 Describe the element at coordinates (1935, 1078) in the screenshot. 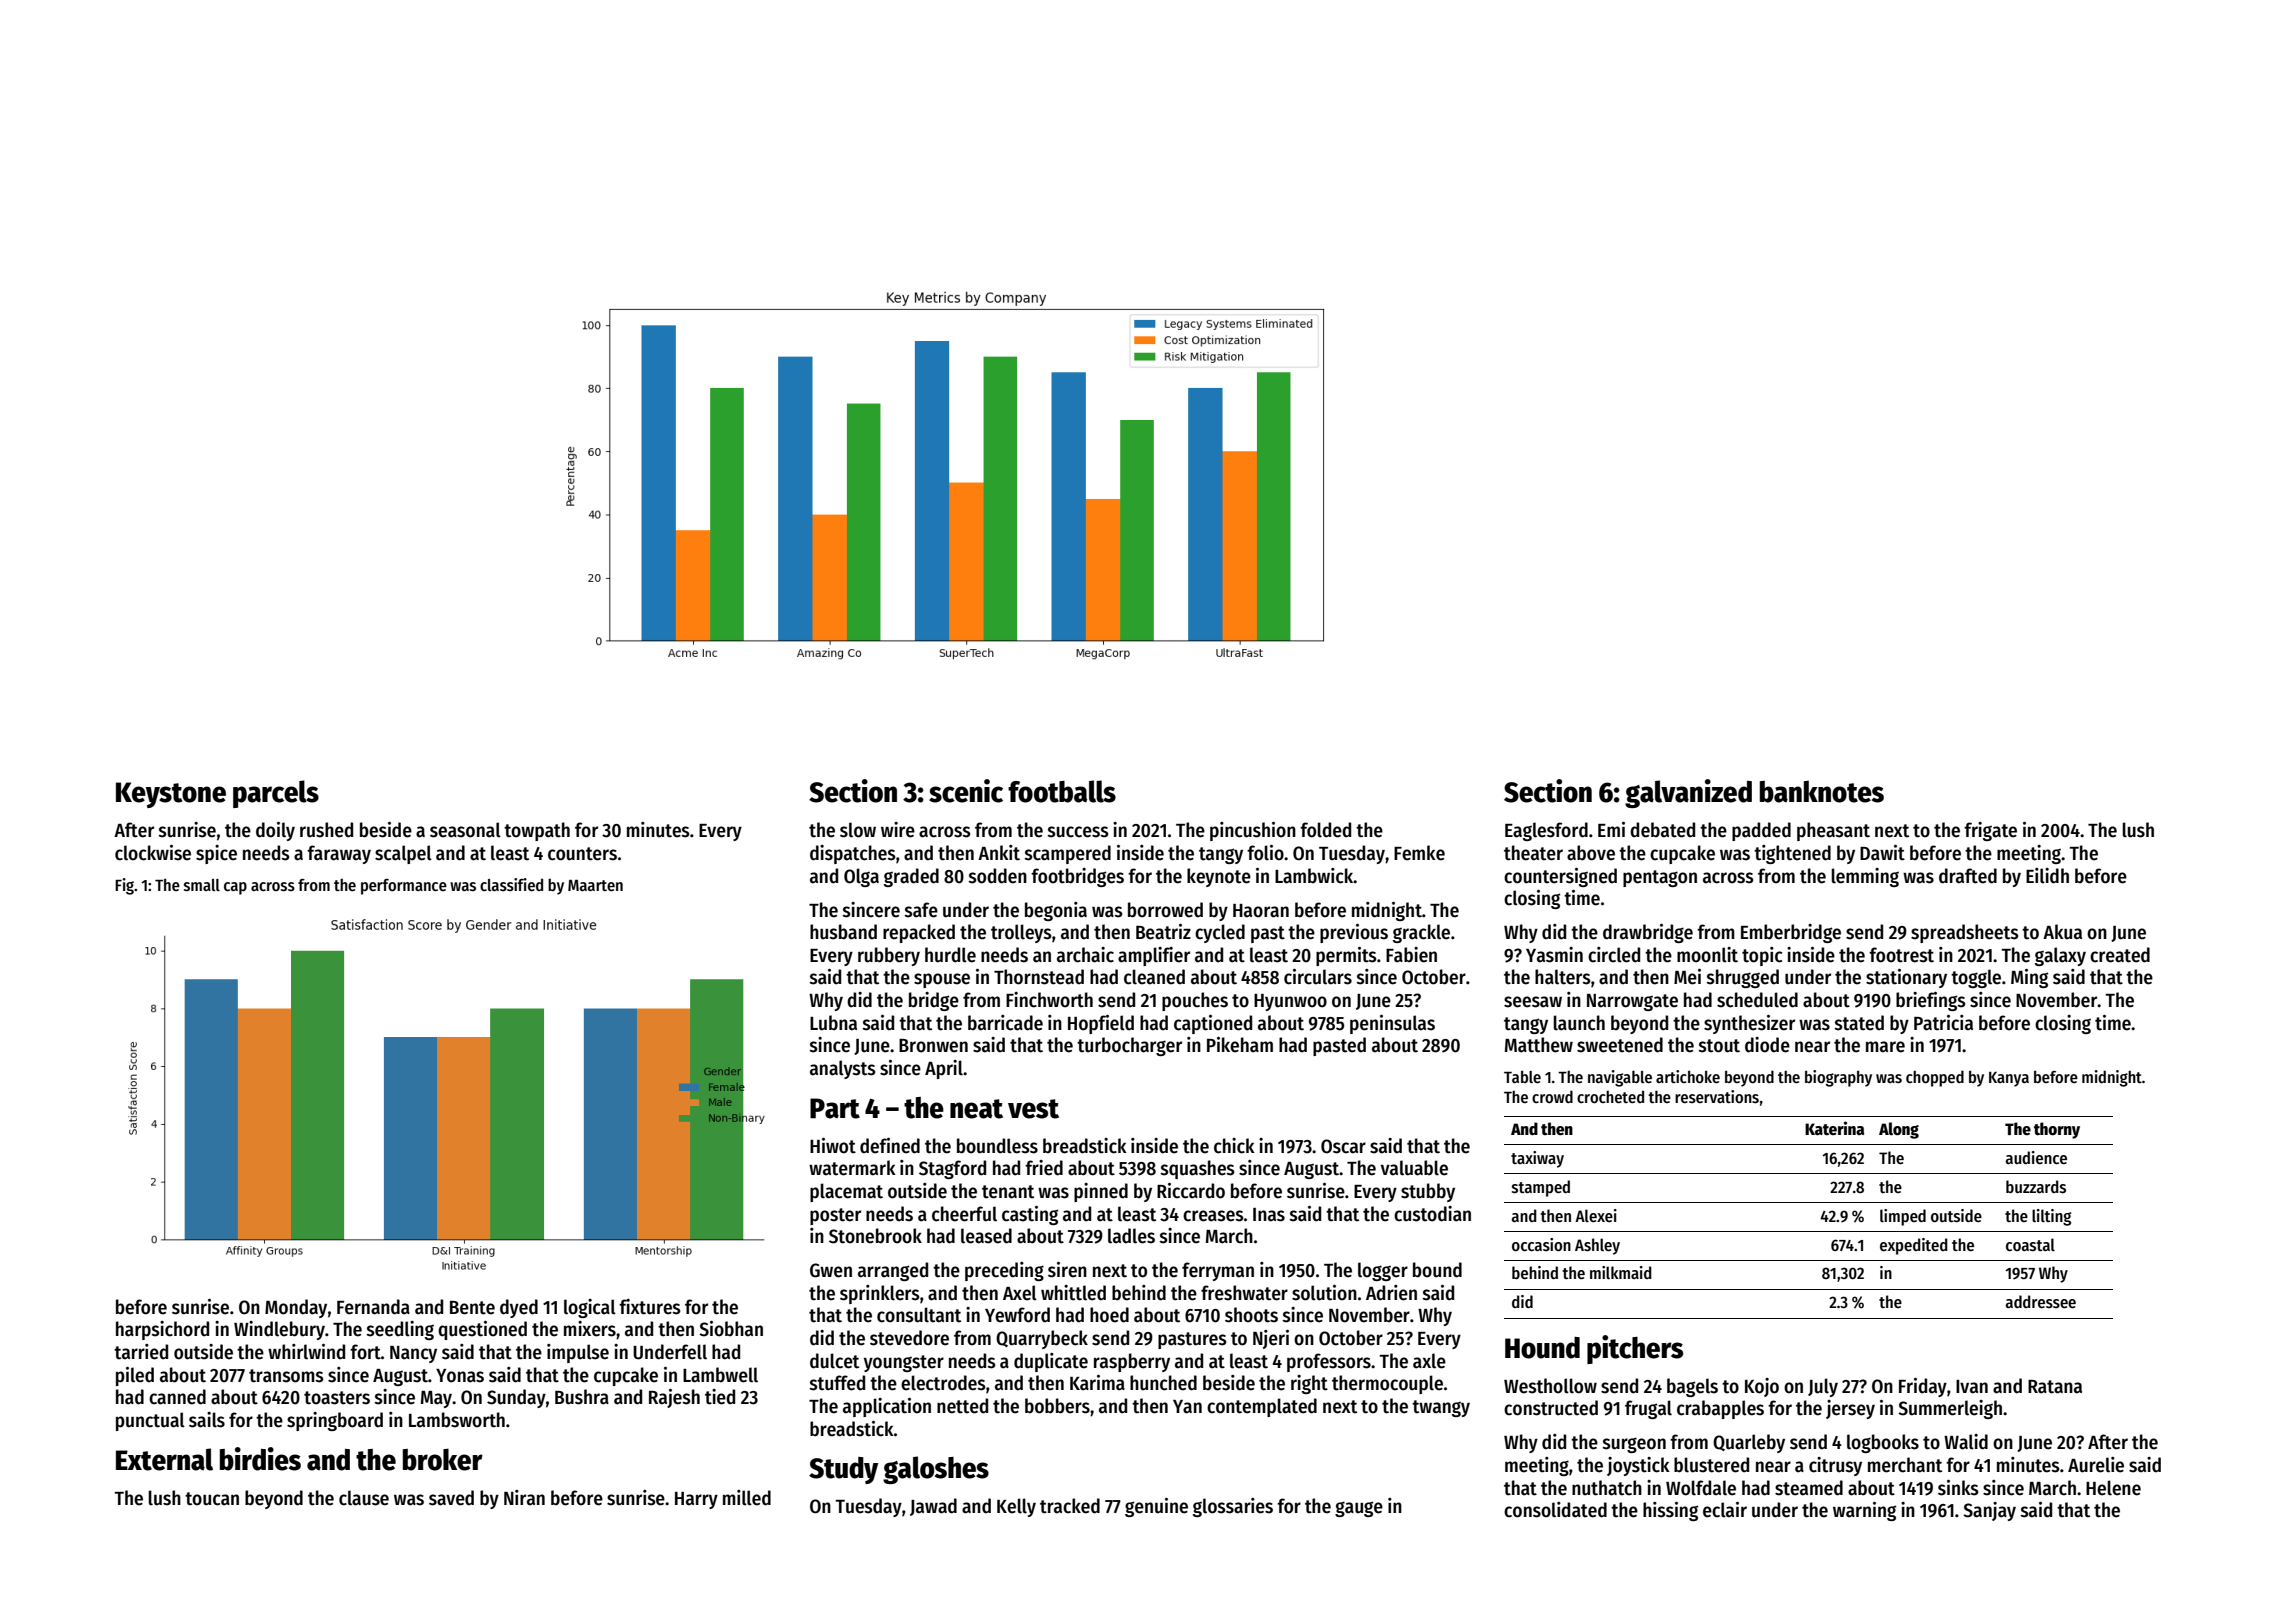

I see `chopped` at that location.
